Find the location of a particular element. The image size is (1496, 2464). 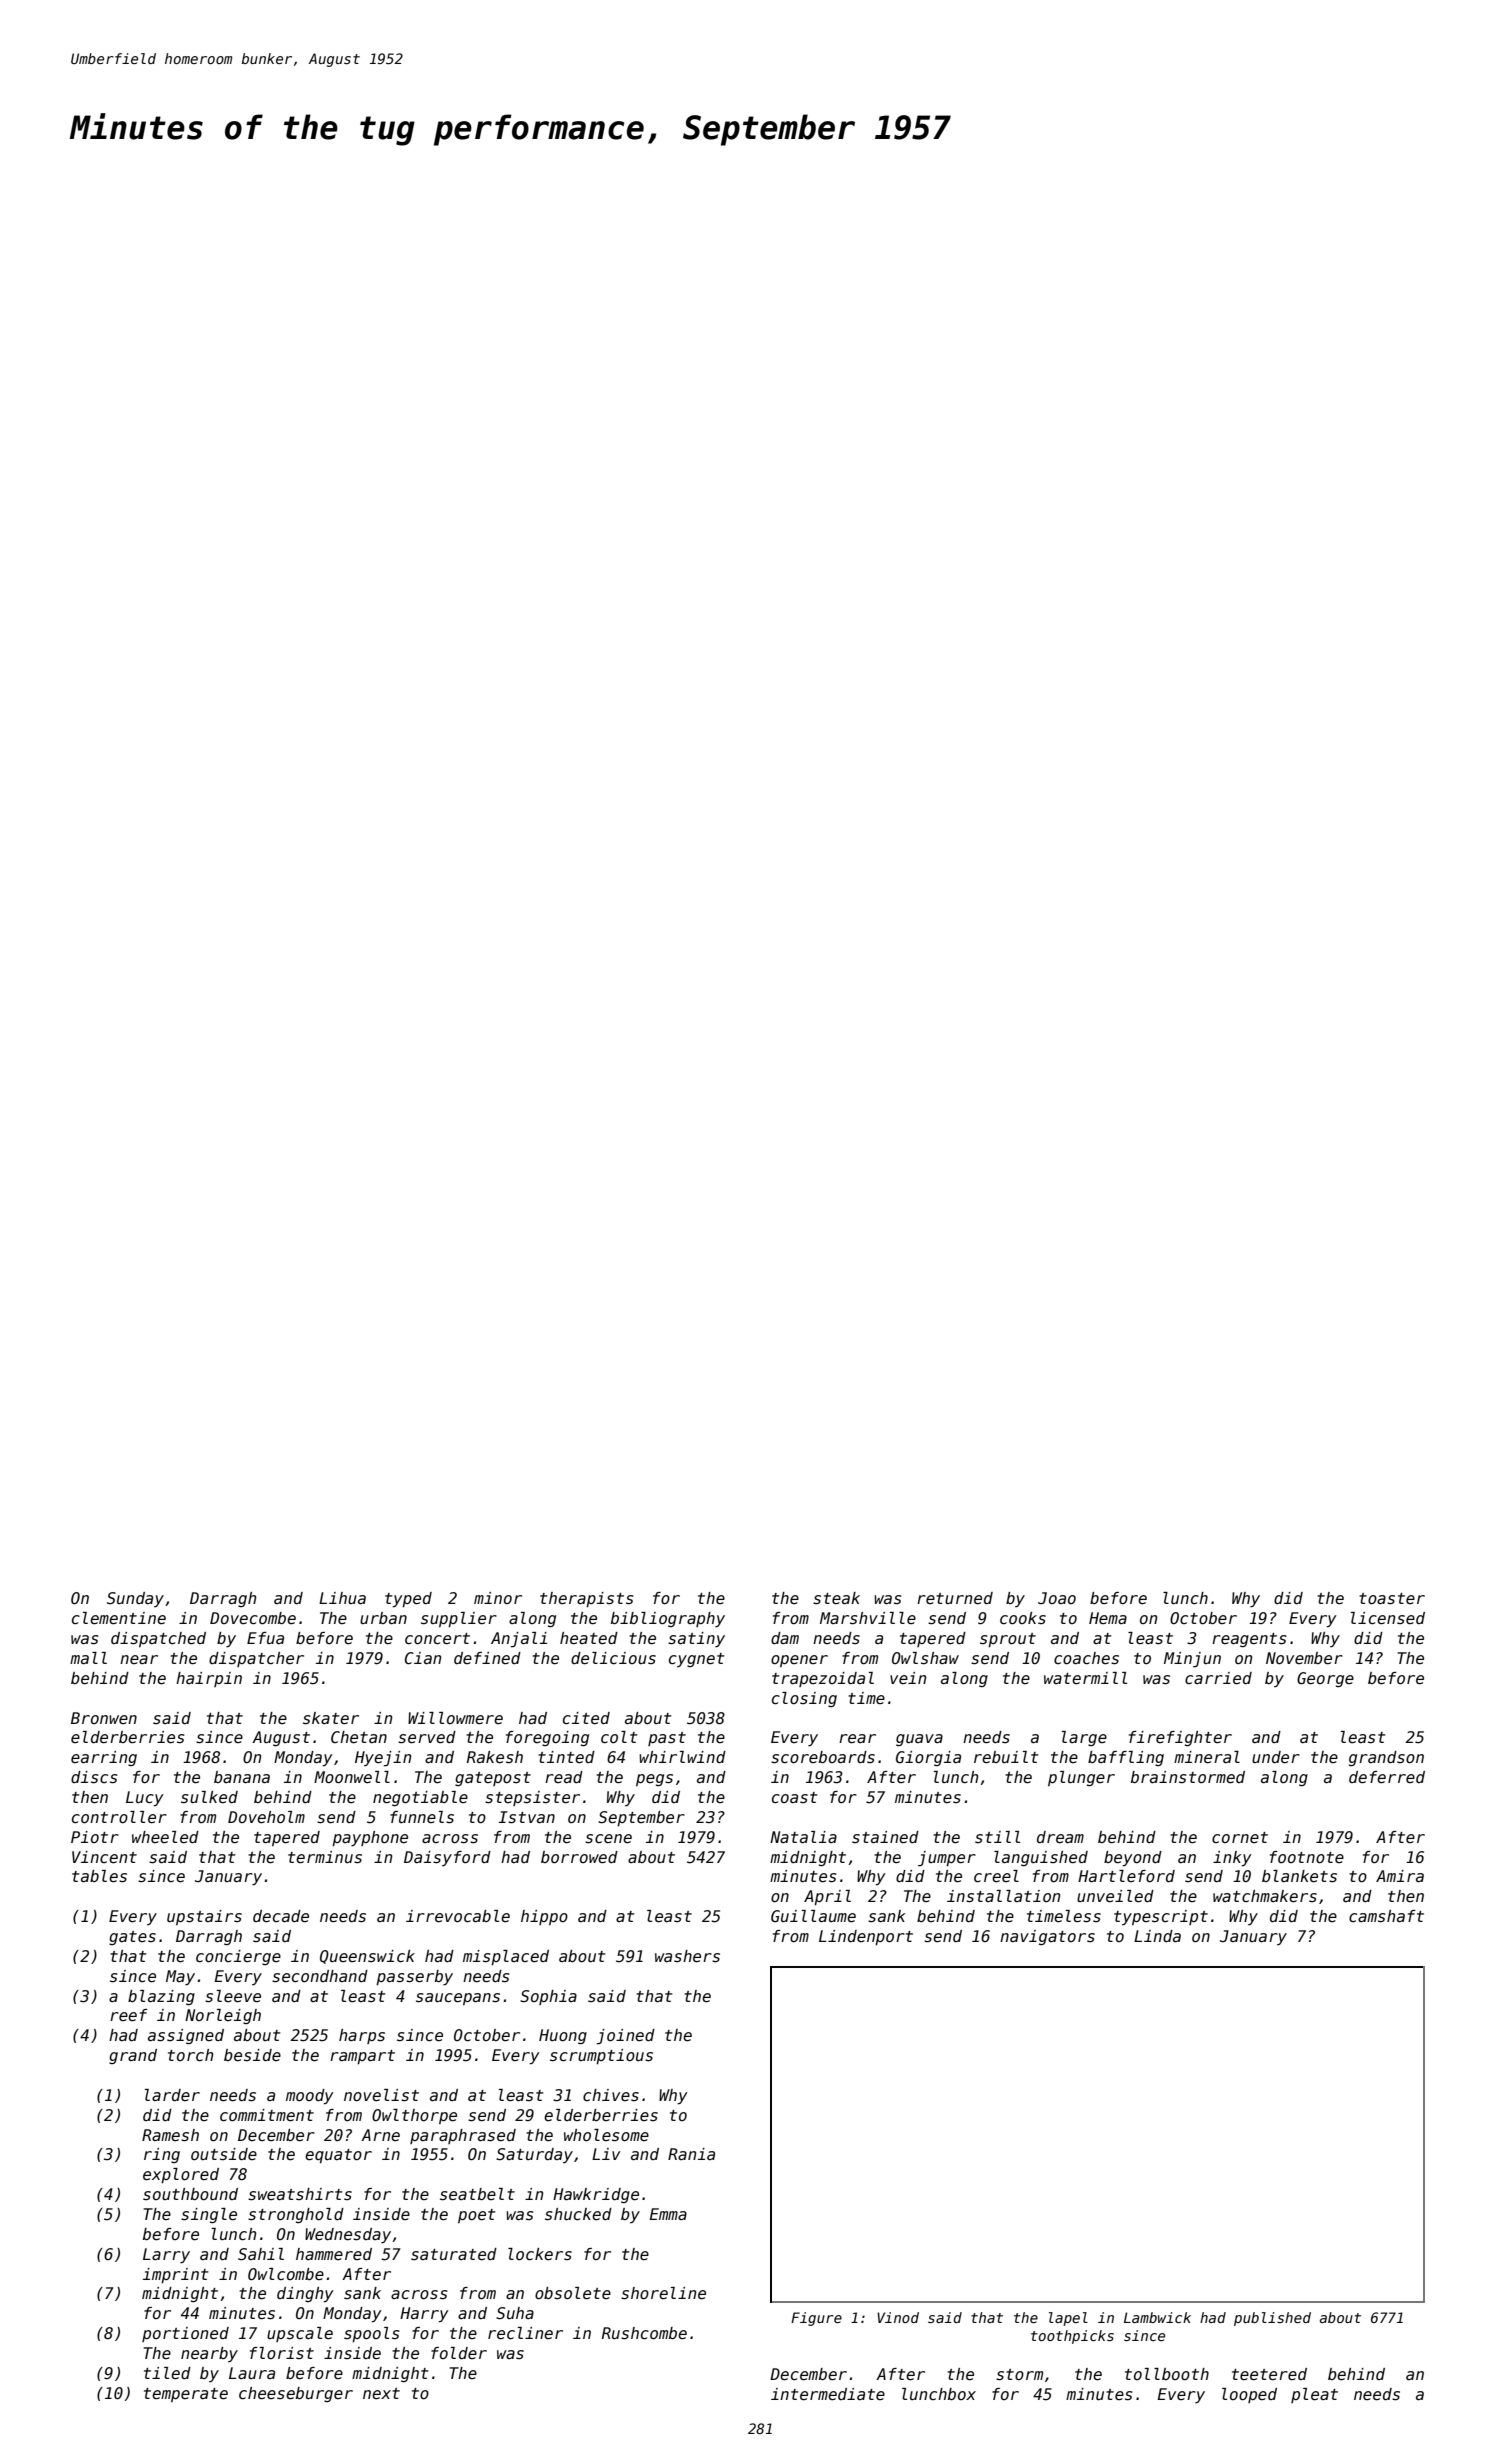

Anjali is located at coordinates (519, 1640).
